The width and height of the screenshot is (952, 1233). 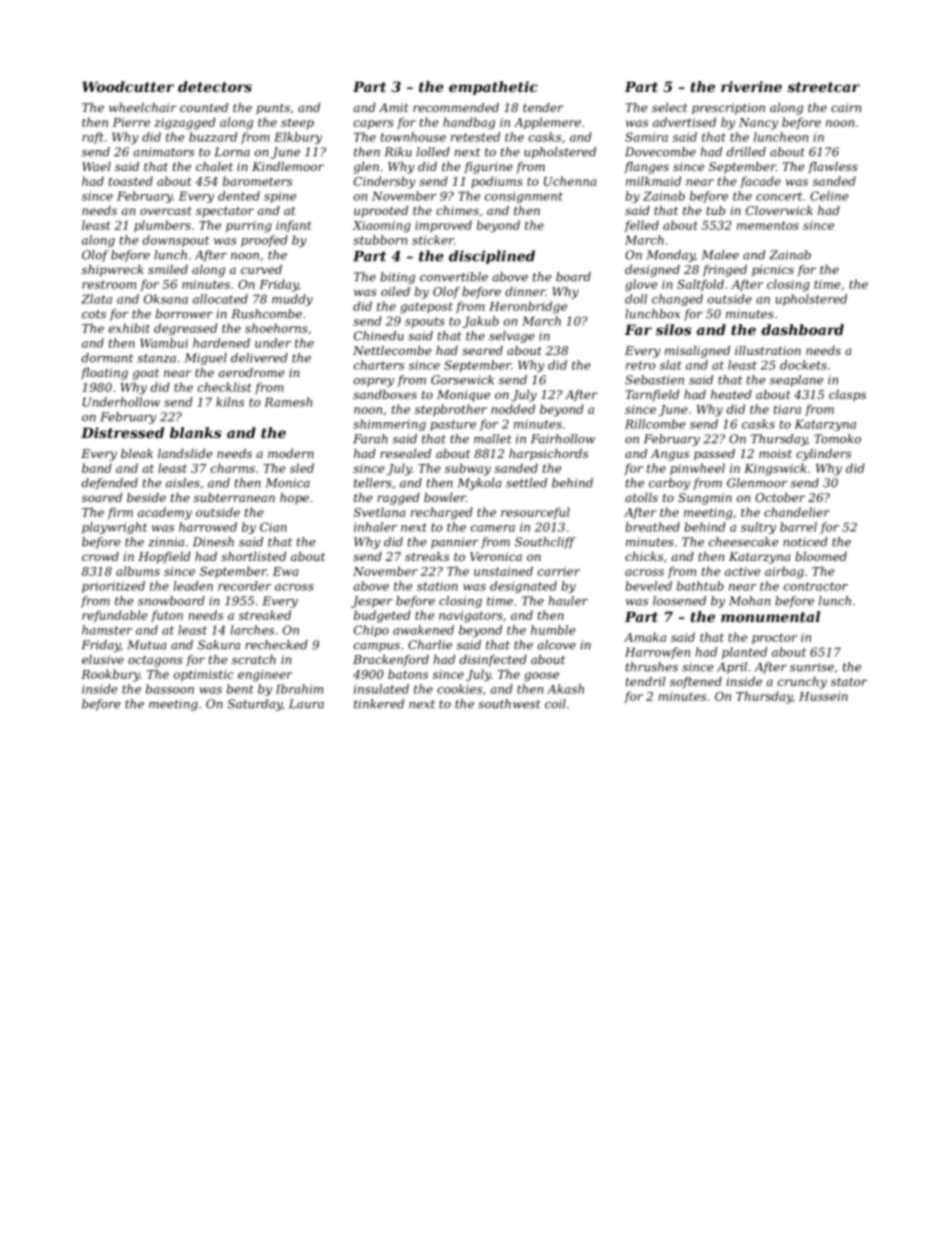 I want to click on flawless, so click(x=833, y=168).
